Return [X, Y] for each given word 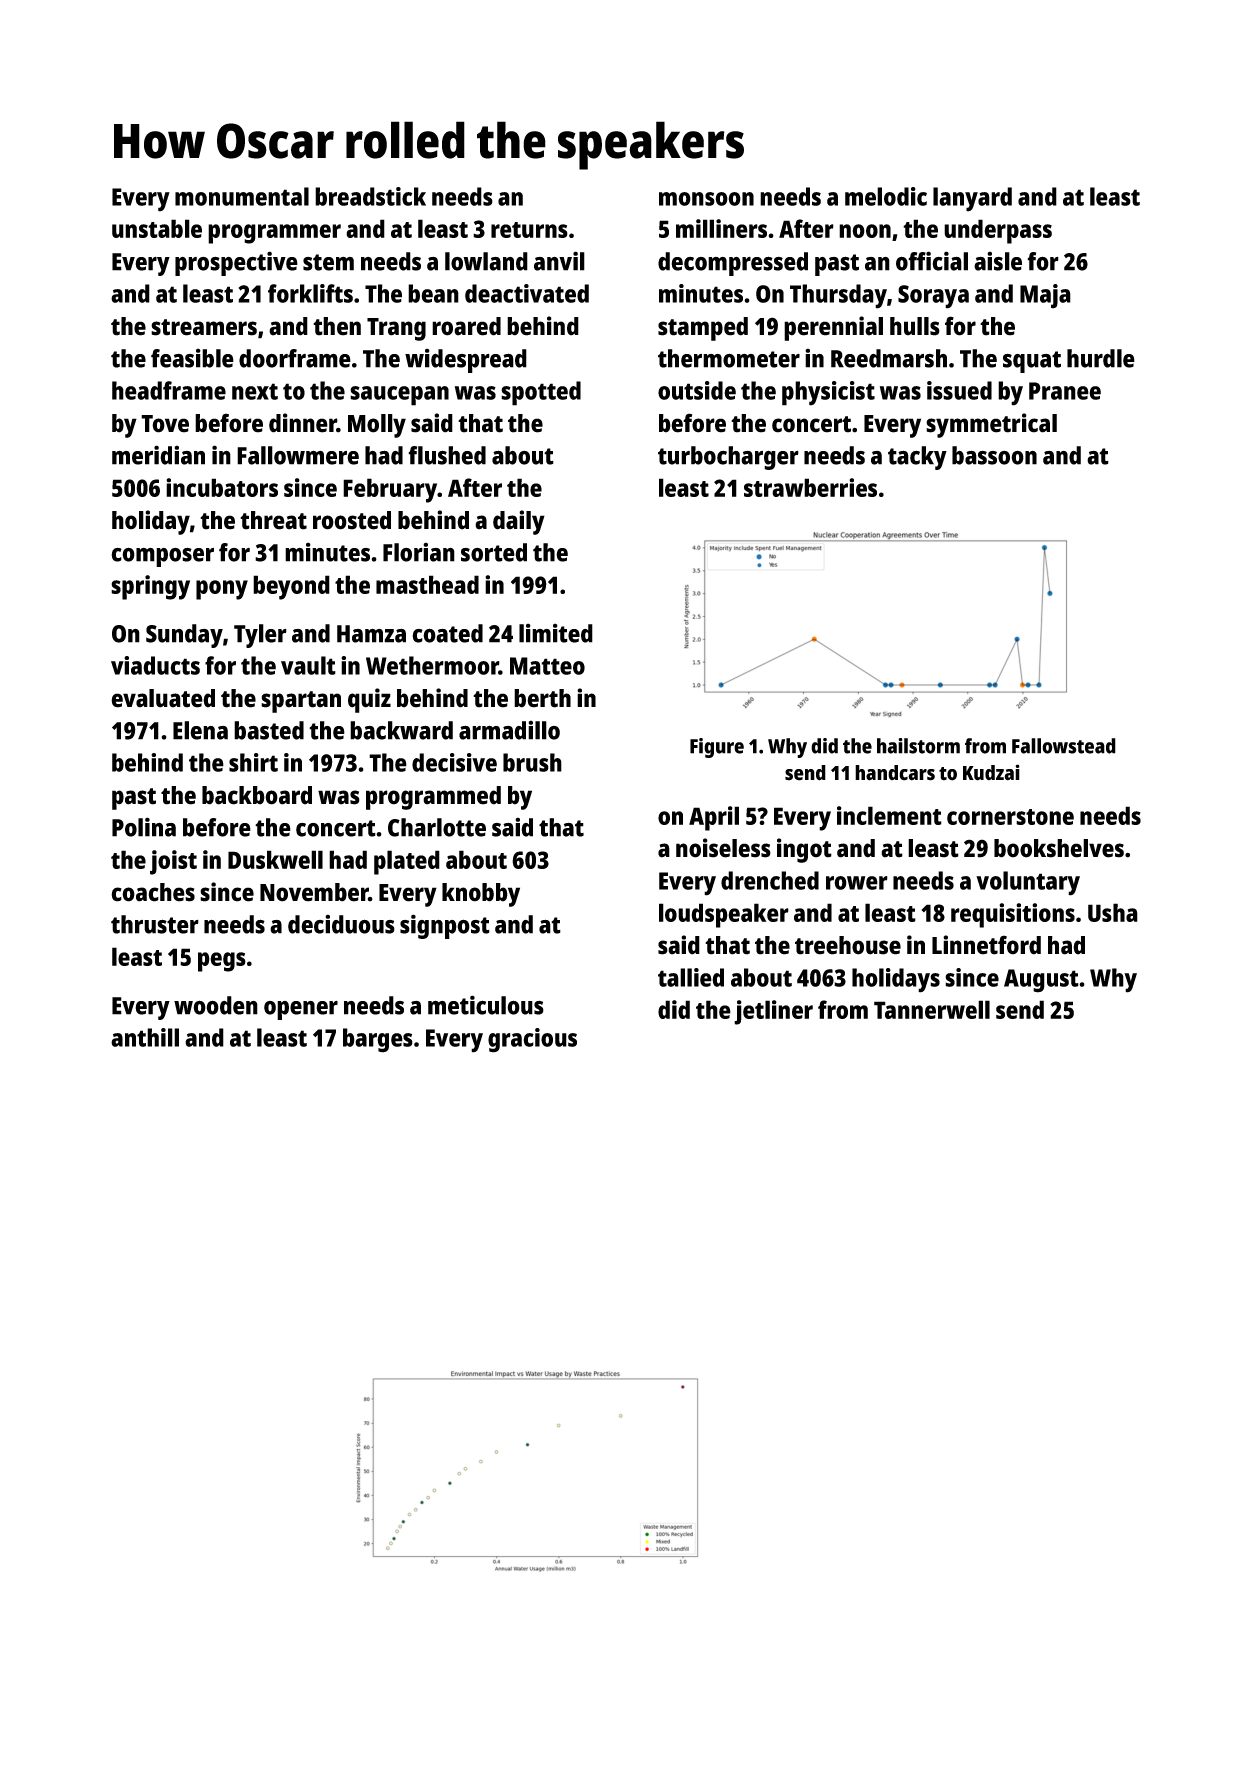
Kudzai [991, 772]
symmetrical [991, 425]
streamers [204, 327]
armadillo [509, 730]
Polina [144, 827]
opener [301, 1010]
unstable [157, 228]
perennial [833, 328]
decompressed [733, 264]
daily [519, 522]
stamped [703, 329]
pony [222, 590]
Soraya [933, 297]
